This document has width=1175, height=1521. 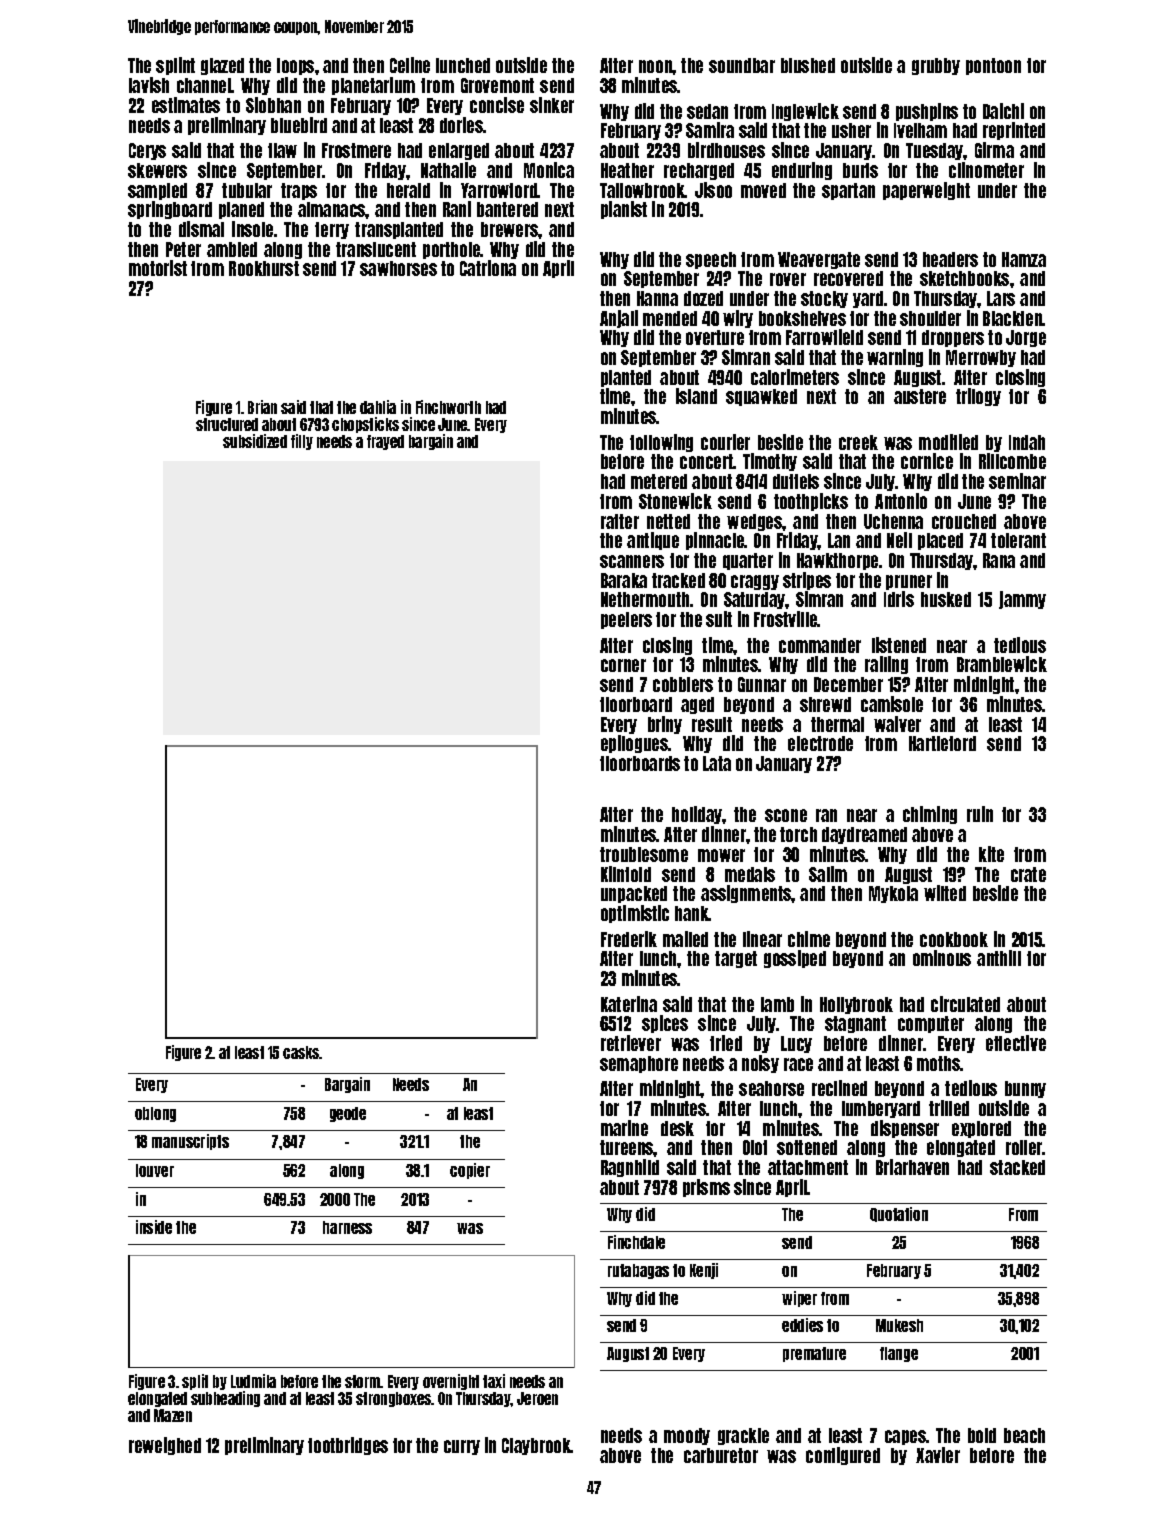 What do you see at coordinates (687, 1436) in the document?
I see `moody` at bounding box center [687, 1436].
